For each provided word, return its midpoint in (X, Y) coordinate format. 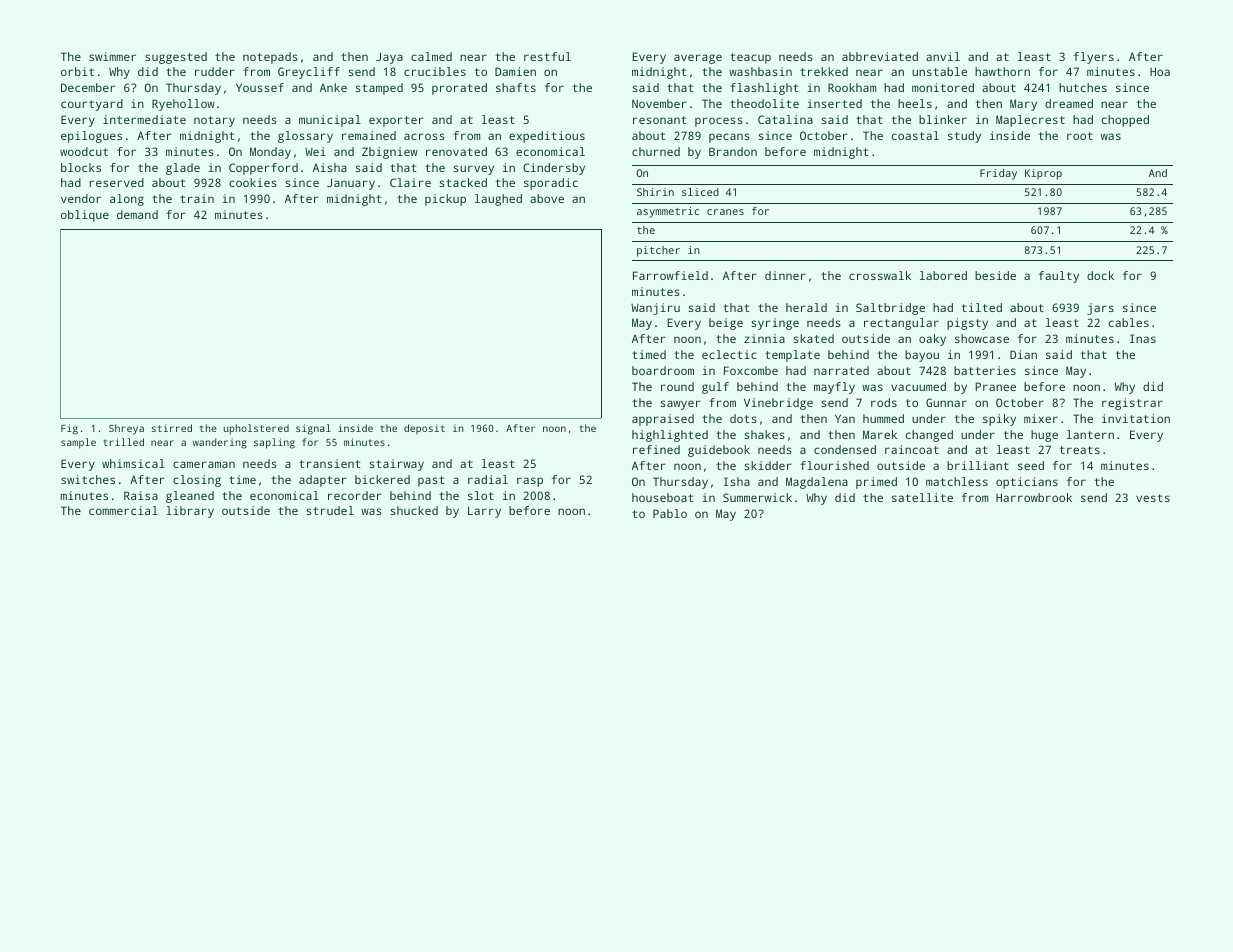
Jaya (389, 58)
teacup (750, 58)
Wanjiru (655, 309)
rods (884, 402)
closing (197, 481)
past (431, 481)
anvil (943, 56)
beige (726, 324)
